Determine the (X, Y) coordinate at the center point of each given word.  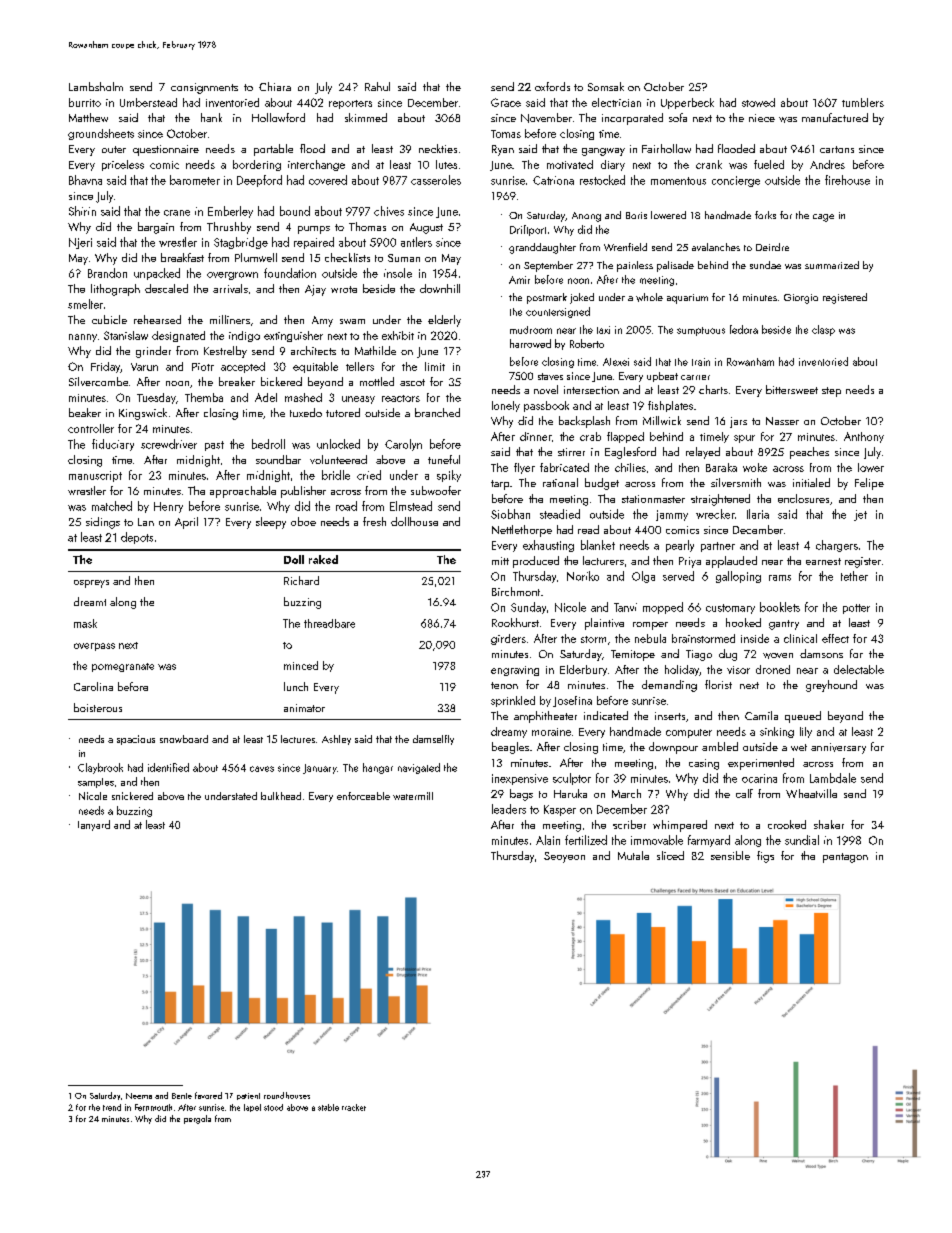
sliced (670, 855)
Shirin (82, 211)
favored (208, 1095)
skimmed (366, 117)
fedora (744, 329)
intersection (591, 390)
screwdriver (169, 444)
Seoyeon (564, 857)
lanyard (94, 825)
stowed (758, 102)
